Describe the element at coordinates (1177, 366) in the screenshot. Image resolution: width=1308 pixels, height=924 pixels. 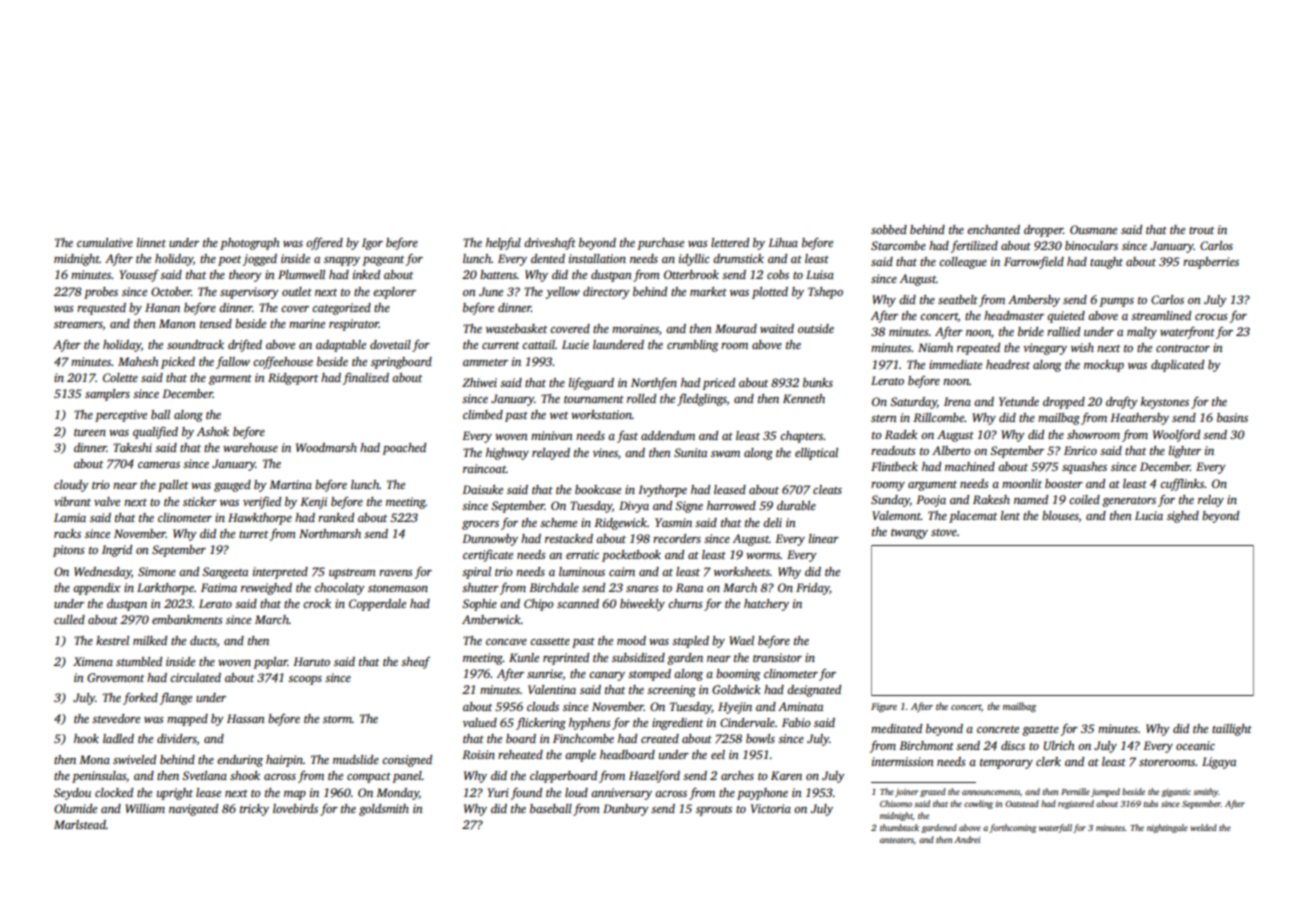
I see `duplicated` at that location.
